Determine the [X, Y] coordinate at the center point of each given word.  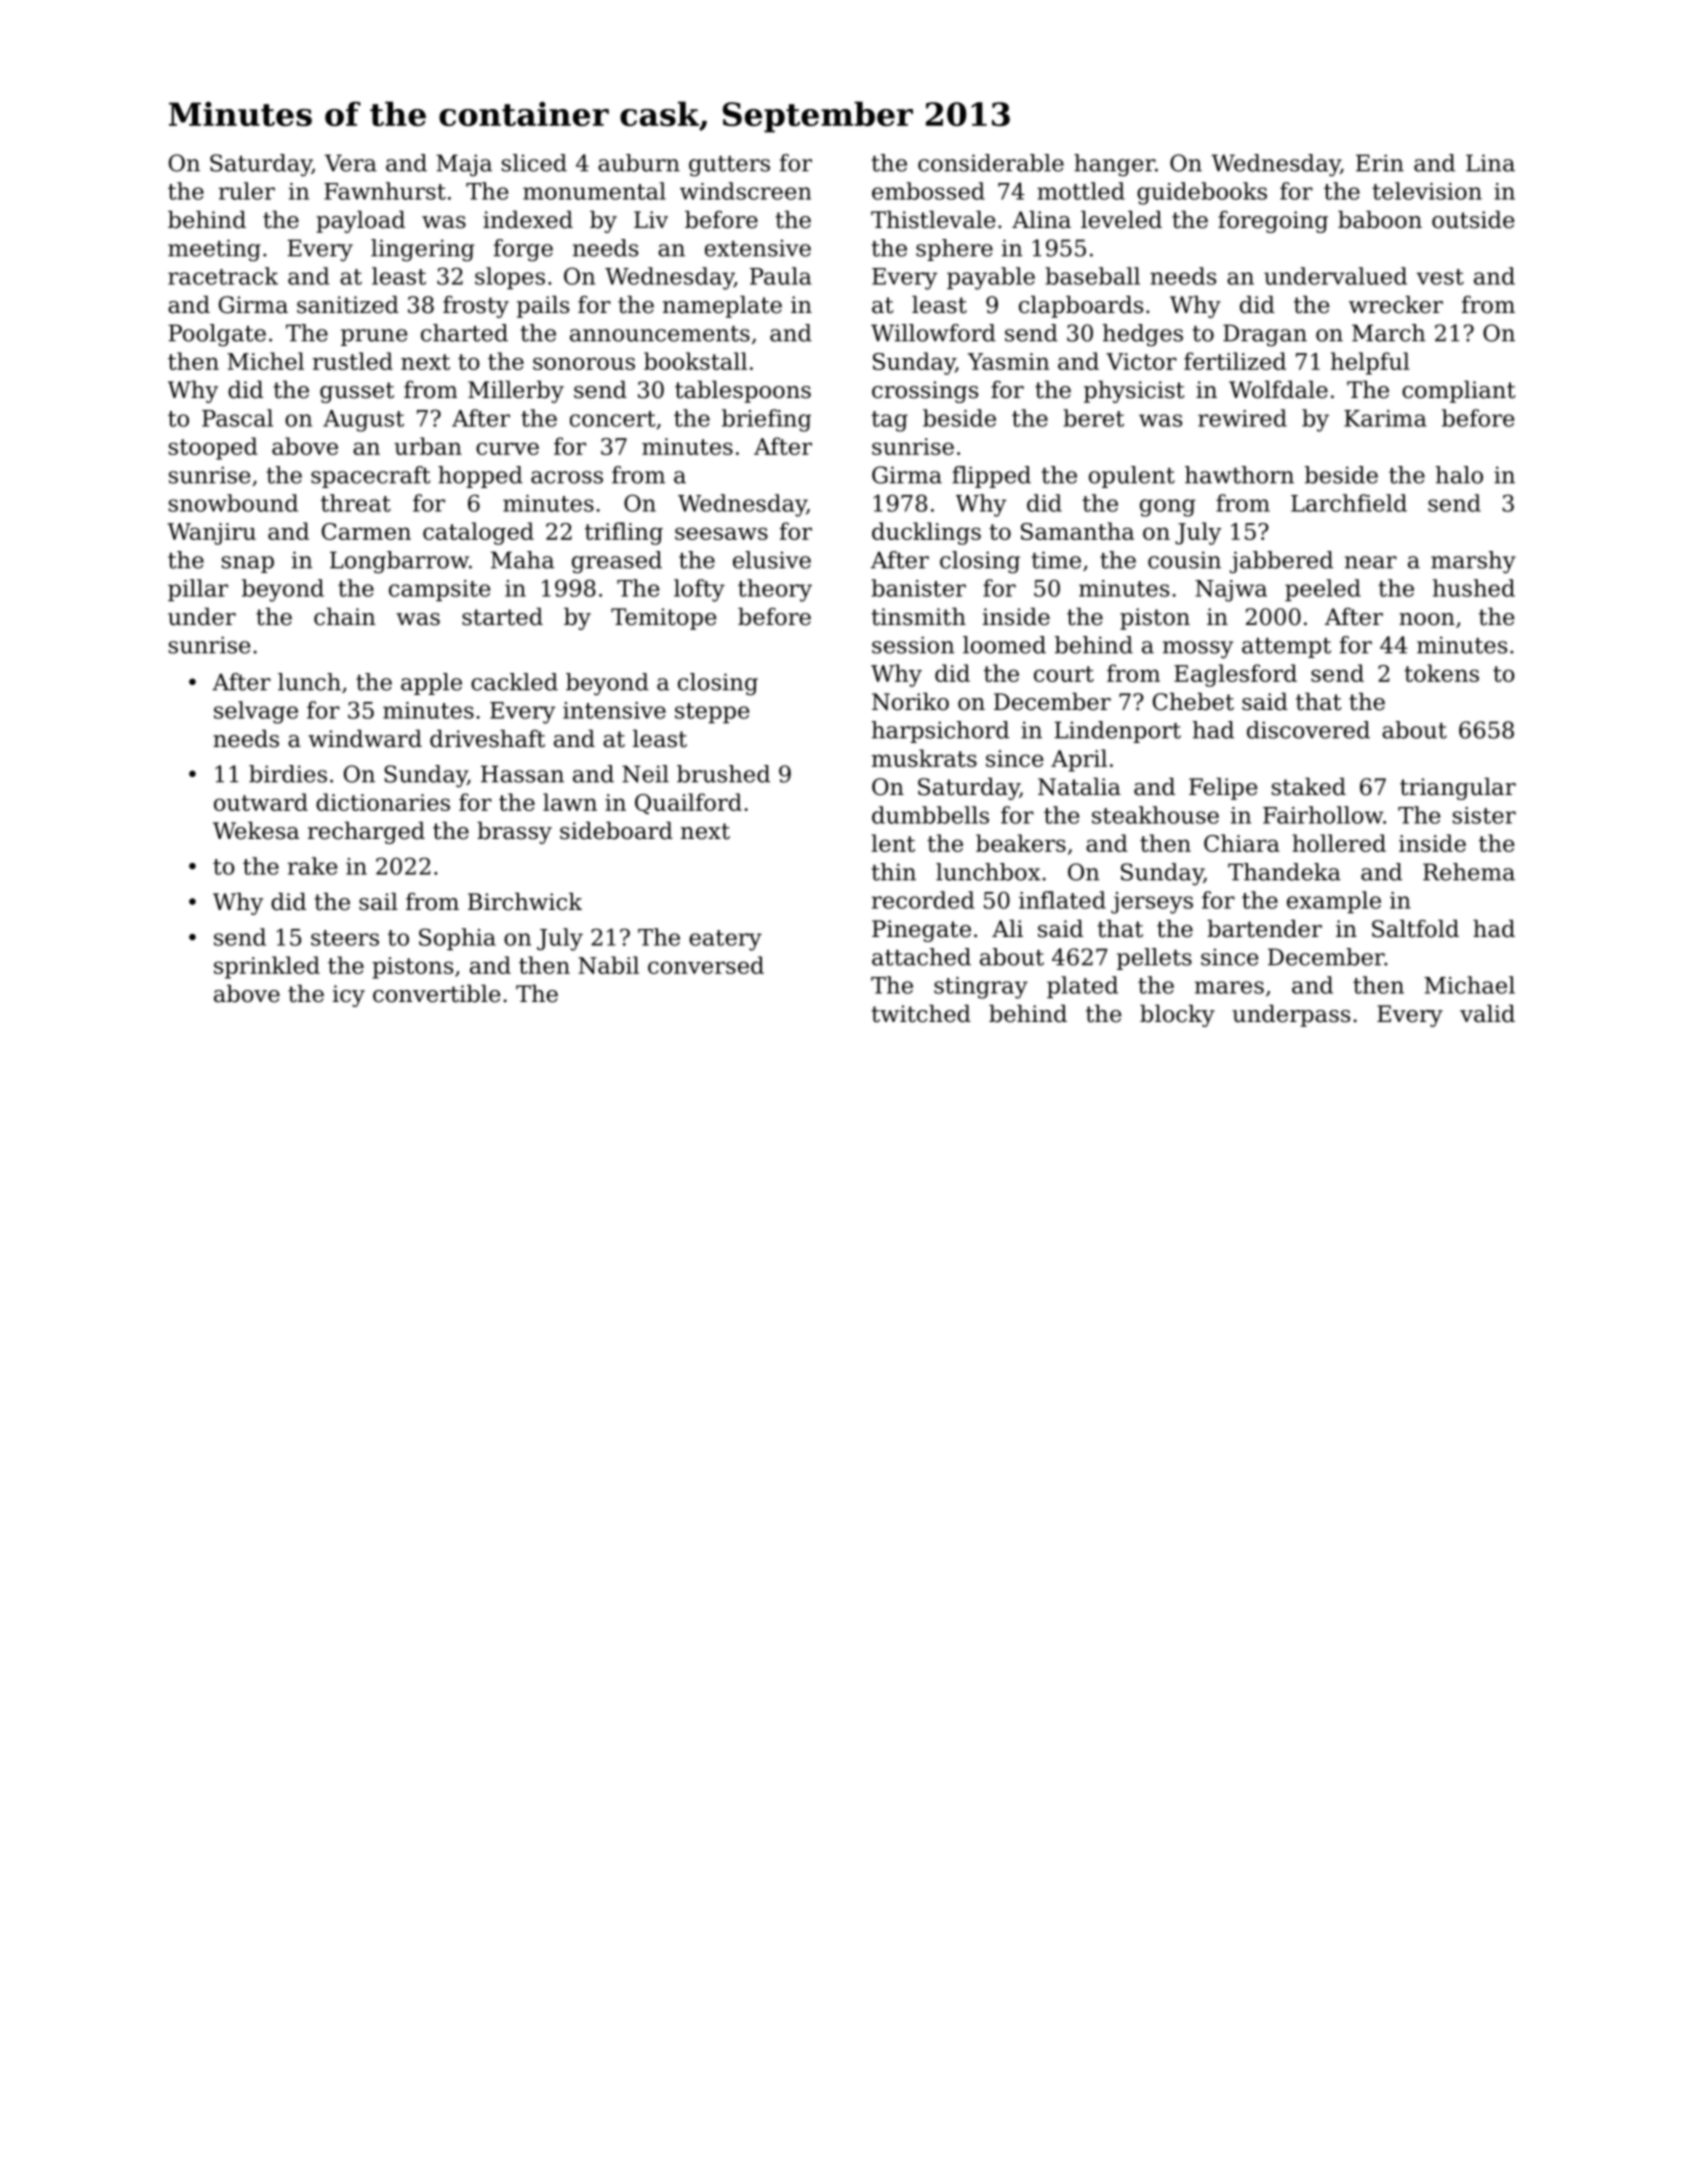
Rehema [1469, 872]
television [1427, 191]
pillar [198, 590]
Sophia [457, 939]
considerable [991, 163]
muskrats [924, 758]
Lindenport [1118, 732]
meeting [214, 250]
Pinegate [921, 931]
